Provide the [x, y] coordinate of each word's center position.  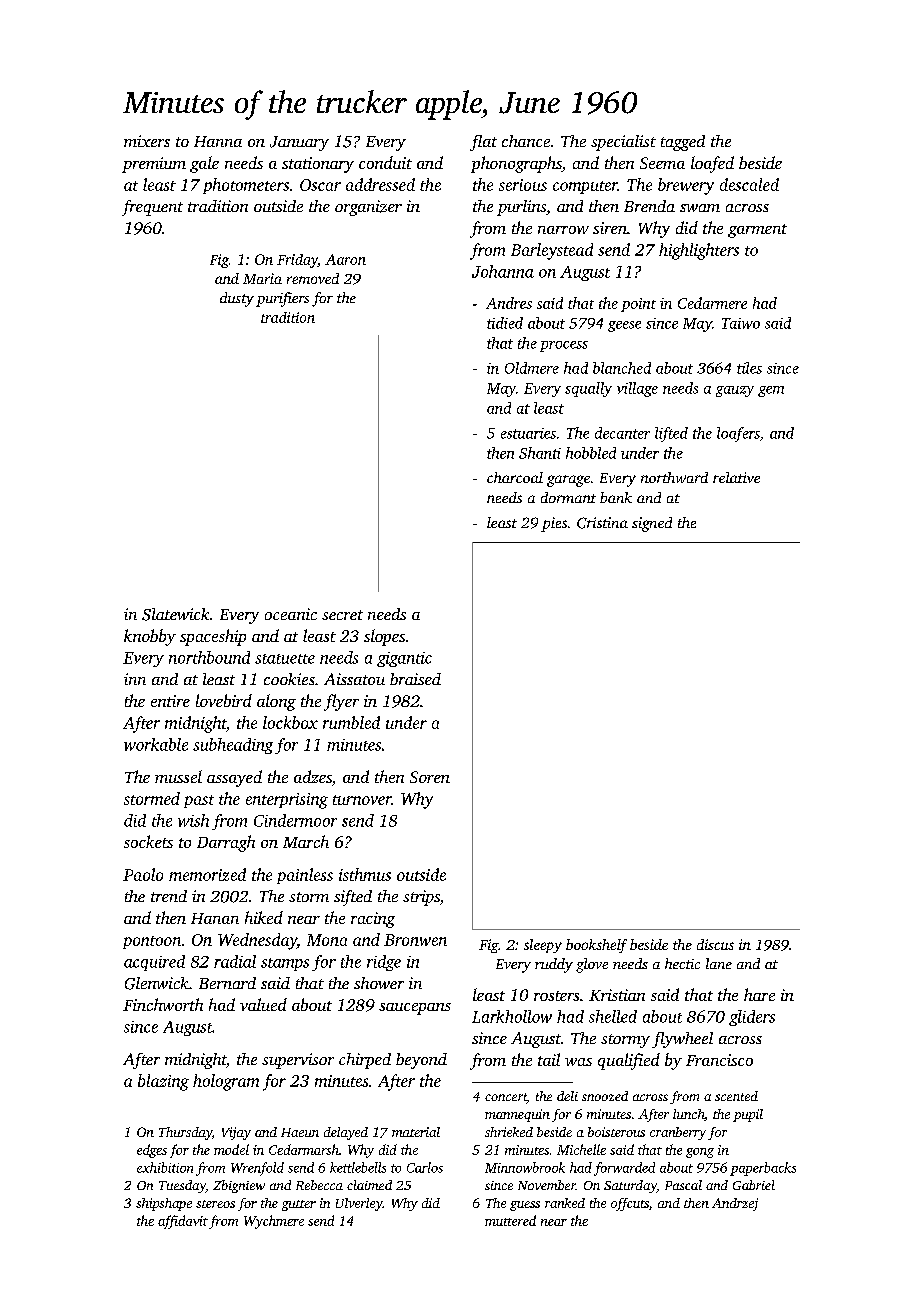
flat [483, 143]
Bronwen [415, 940]
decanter [622, 433]
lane [719, 963]
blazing [163, 1082]
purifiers [282, 299]
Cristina [602, 523]
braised [415, 679]
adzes [313, 776]
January [299, 143]
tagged [683, 143]
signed [652, 524]
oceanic [291, 614]
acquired [154, 963]
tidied [505, 323]
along [276, 702]
